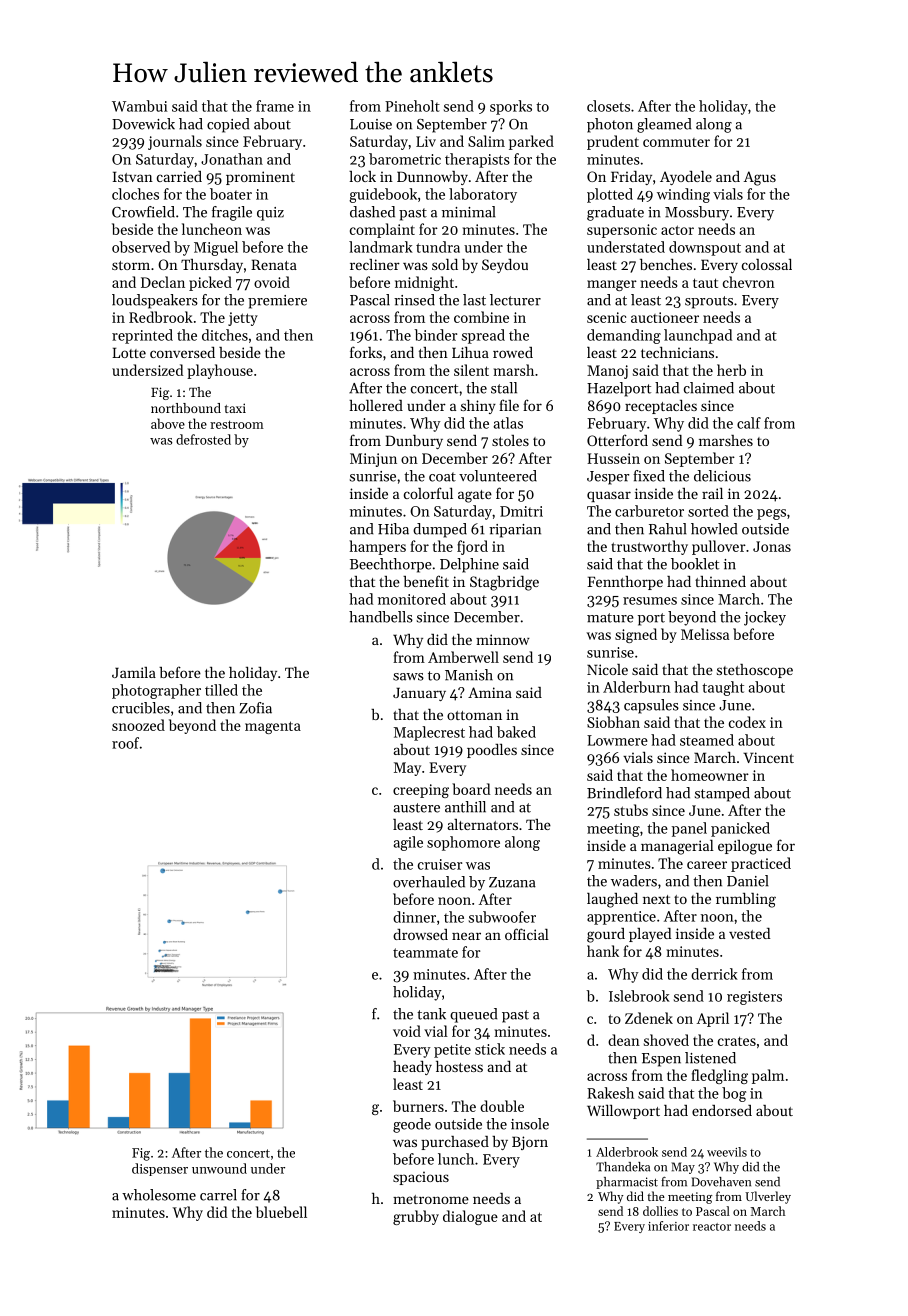 The height and width of the page is (1316, 908). What do you see at coordinates (515, 531) in the page?
I see `riparian` at bounding box center [515, 531].
